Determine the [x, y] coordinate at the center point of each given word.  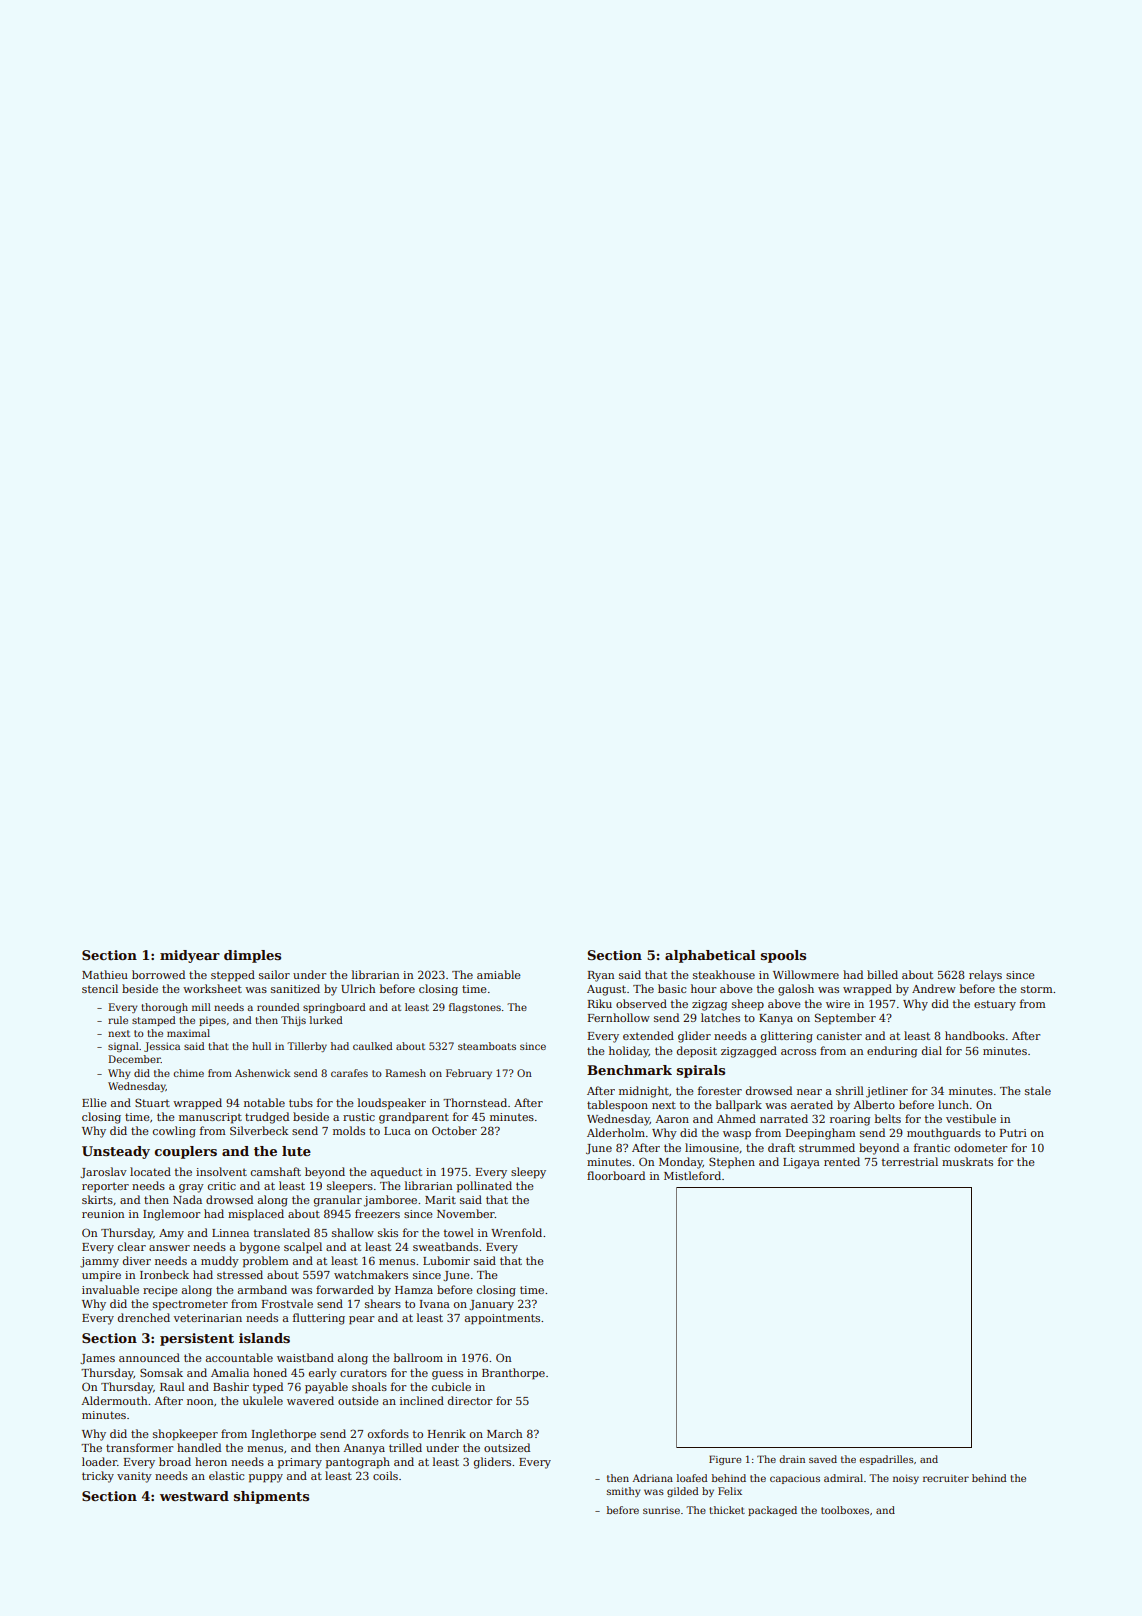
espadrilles [886, 1460]
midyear [190, 956]
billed [882, 974]
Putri [1013, 1133]
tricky [98, 1477]
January [491, 1305]
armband [262, 1289]
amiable [499, 974]
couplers [185, 1152]
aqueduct [396, 1173]
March [504, 1433]
